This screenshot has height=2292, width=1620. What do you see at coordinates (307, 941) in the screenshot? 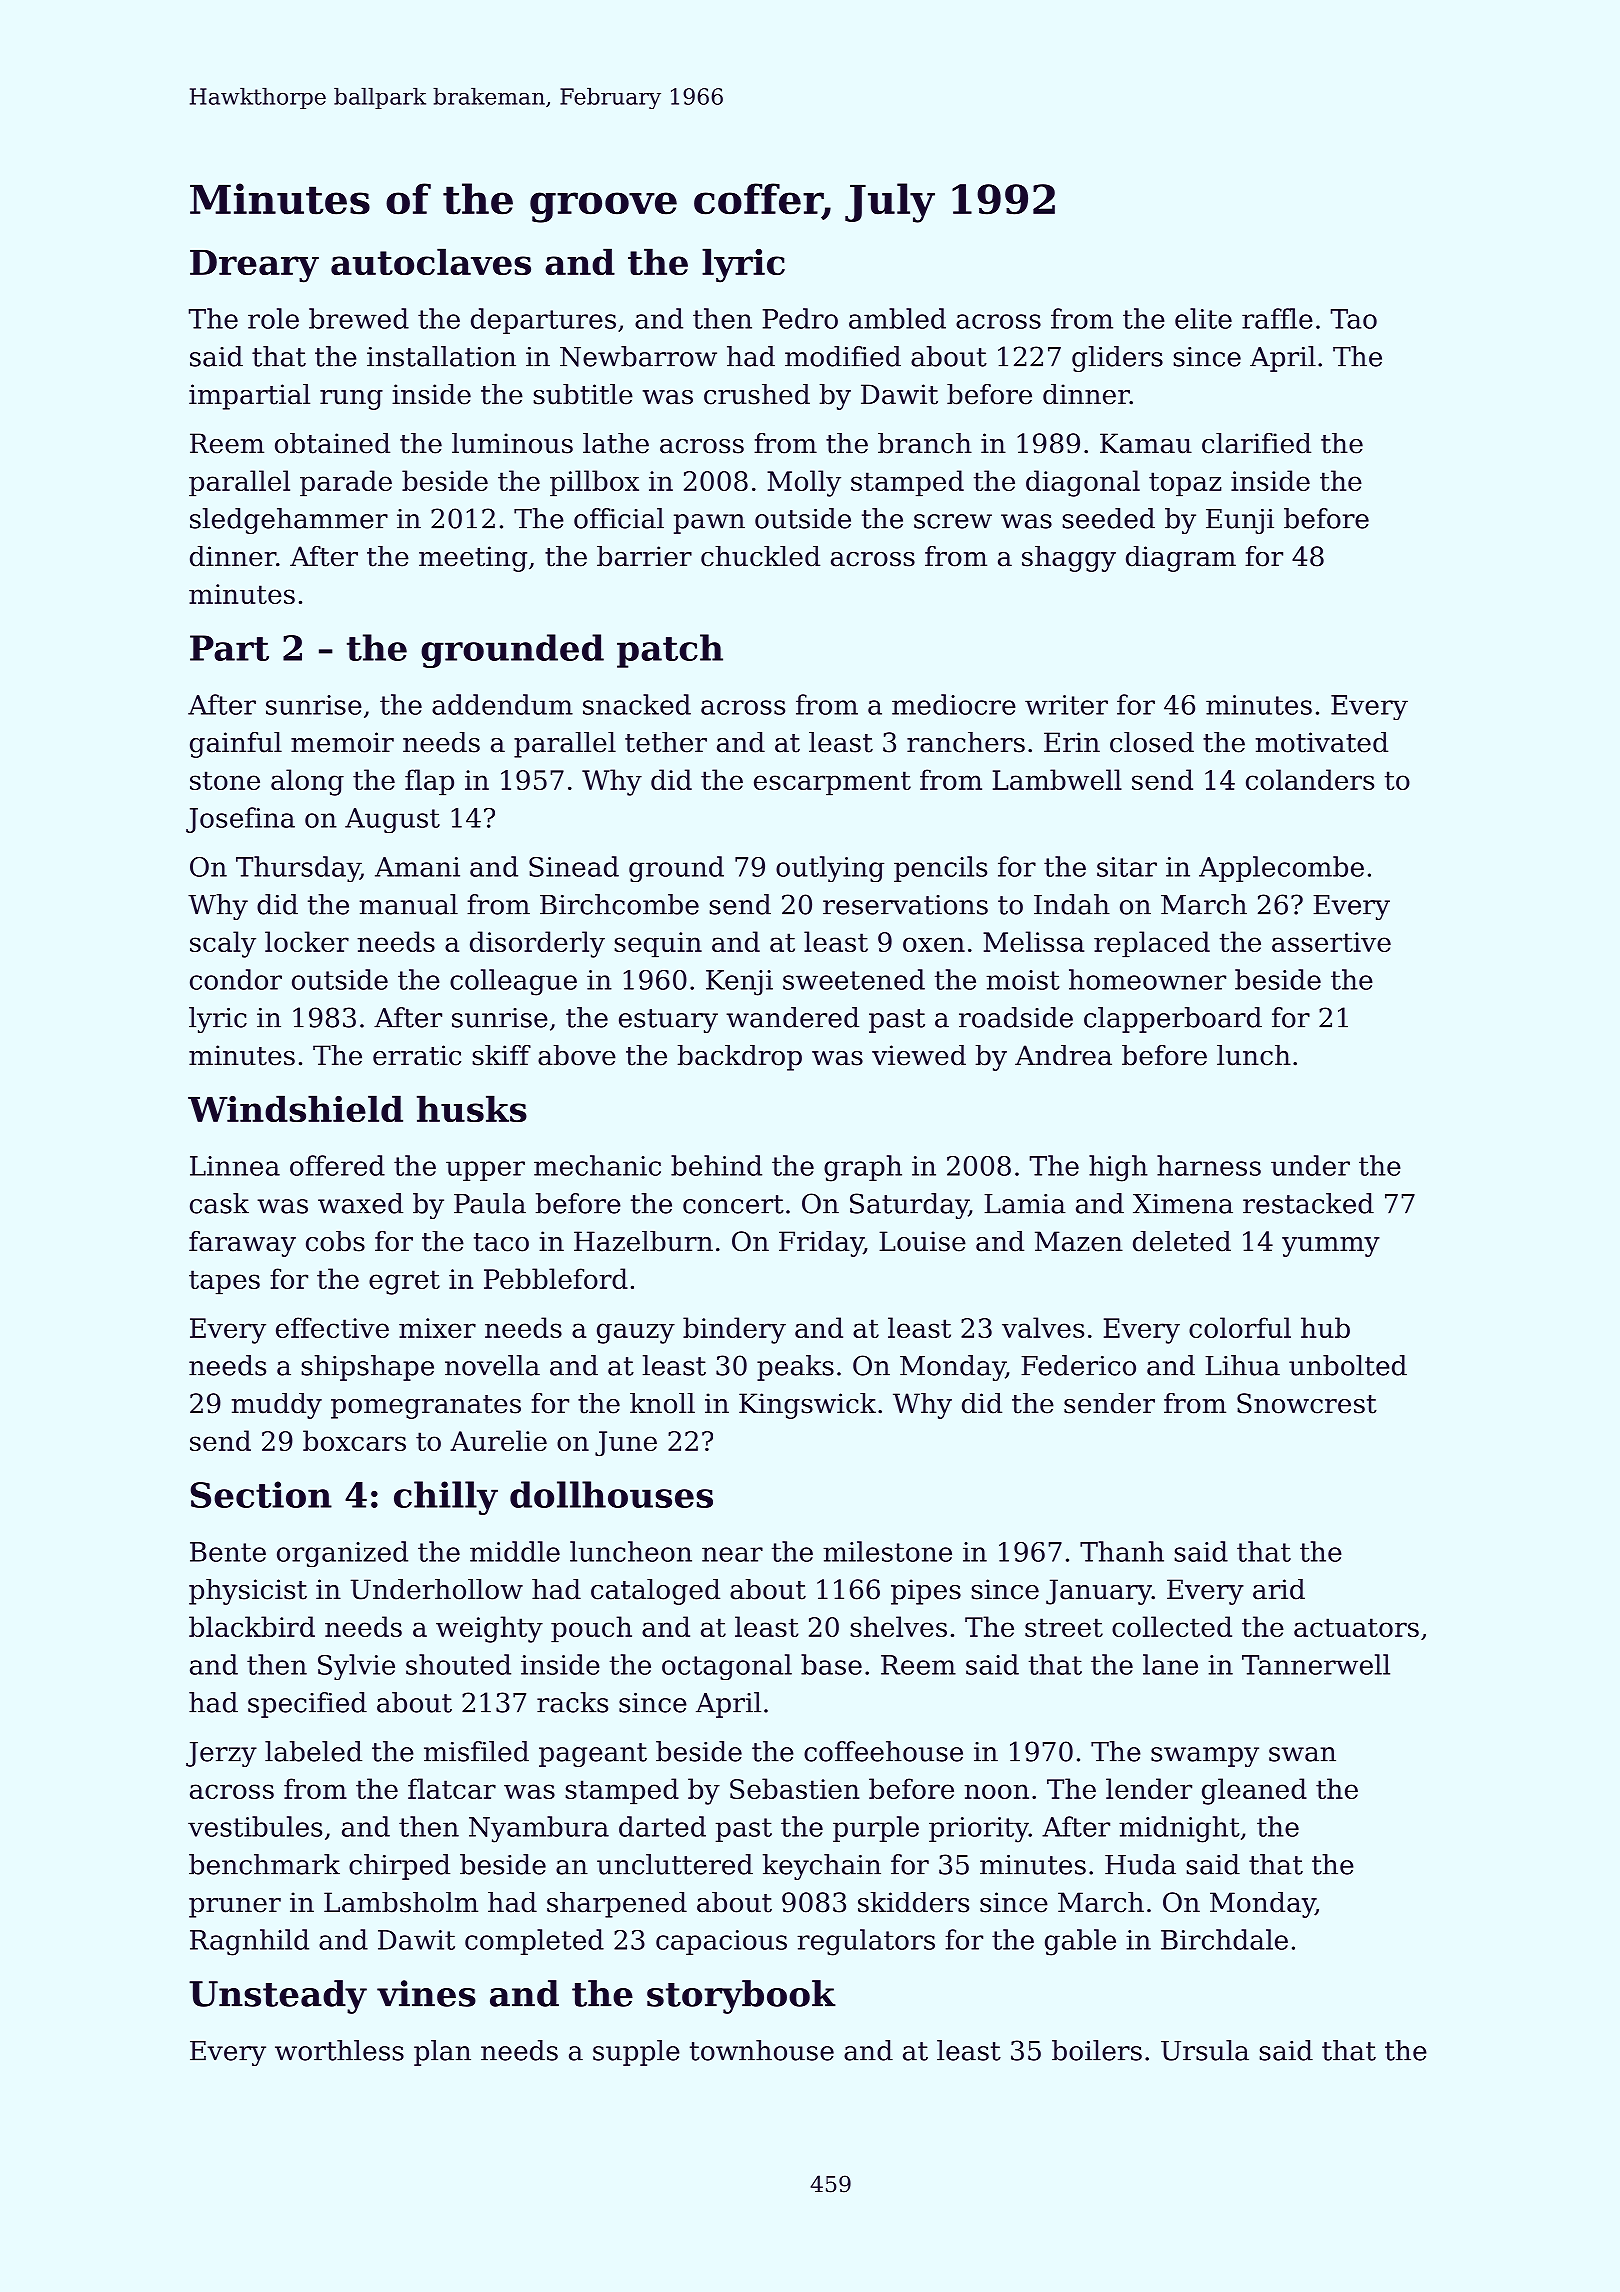
I see `locker` at bounding box center [307, 941].
